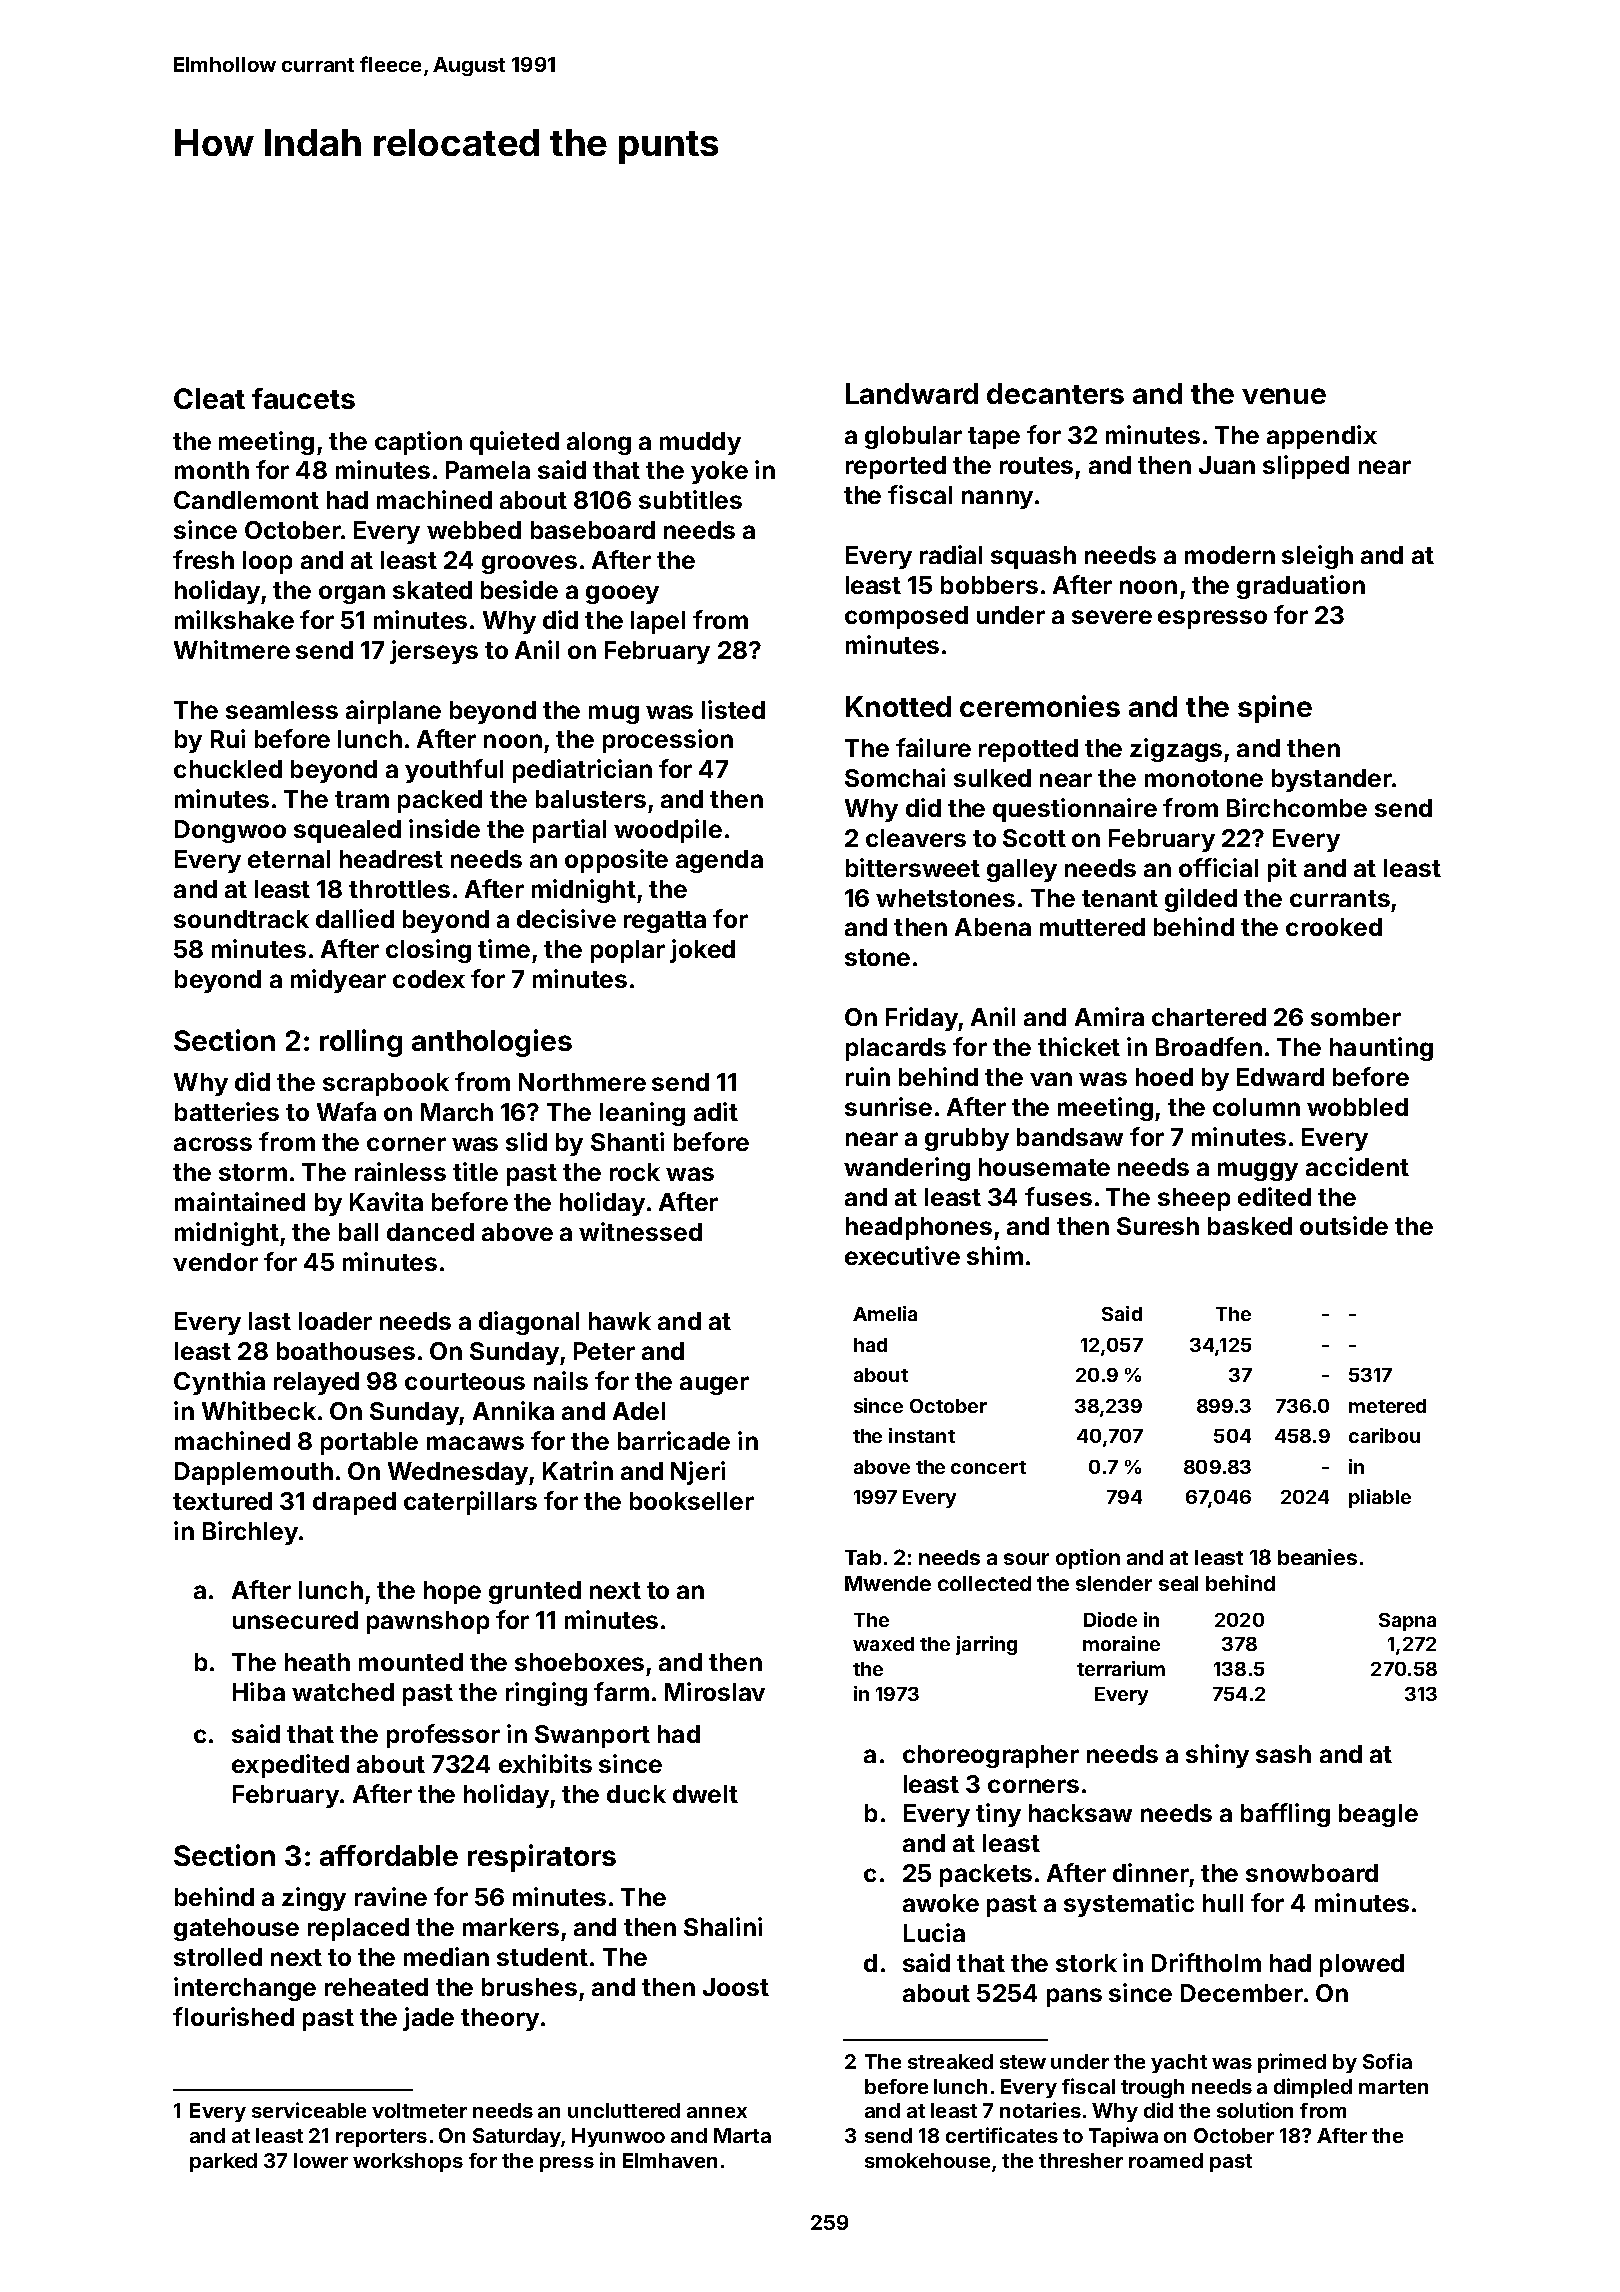 This screenshot has height=2292, width=1620. I want to click on pans, so click(1074, 1997).
